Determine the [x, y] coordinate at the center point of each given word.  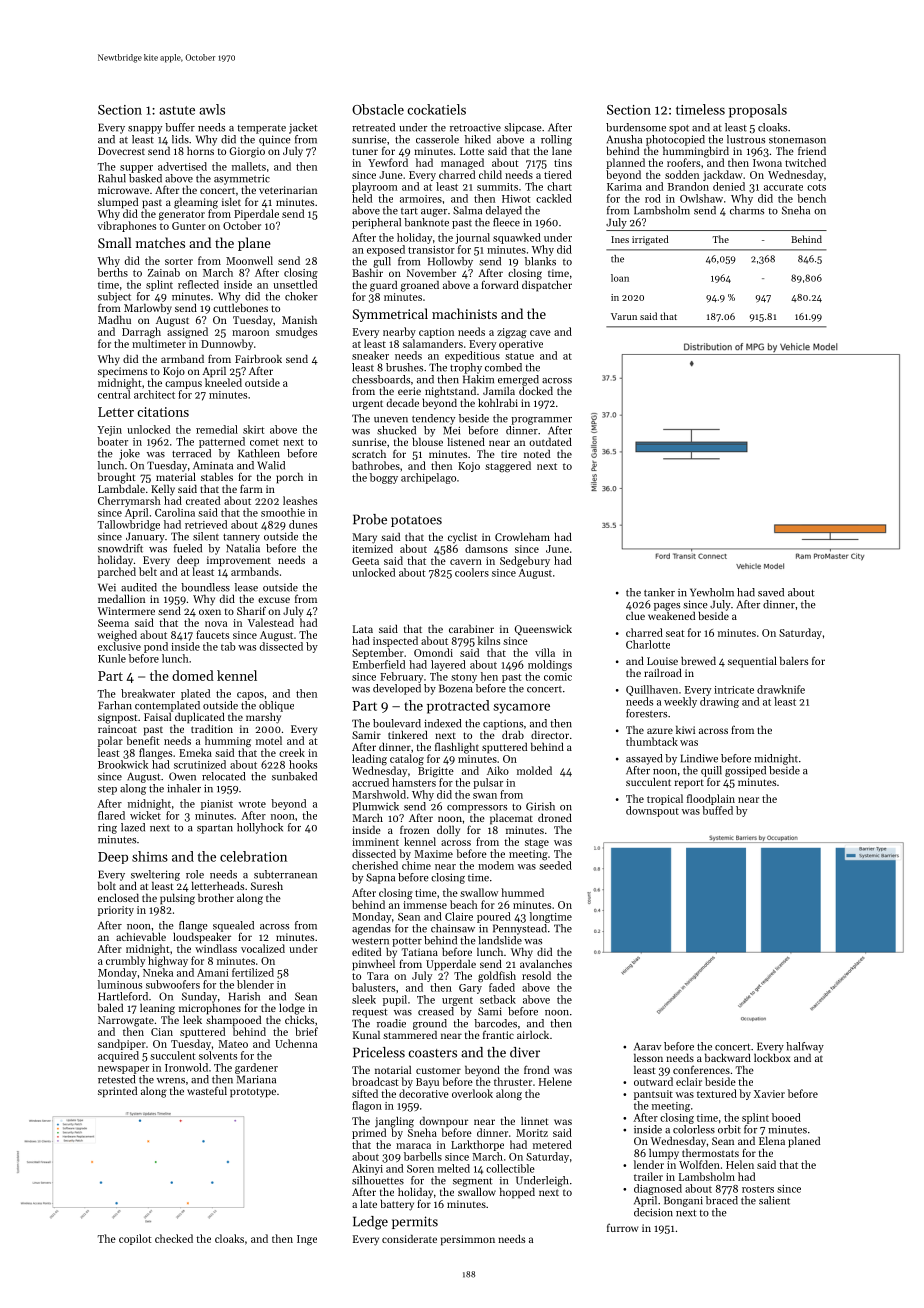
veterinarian [288, 190]
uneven [391, 420]
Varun [624, 316]
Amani [213, 973]
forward [500, 284]
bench [811, 198]
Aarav [647, 1046]
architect [154, 394]
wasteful [207, 1090]
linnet [535, 1121]
